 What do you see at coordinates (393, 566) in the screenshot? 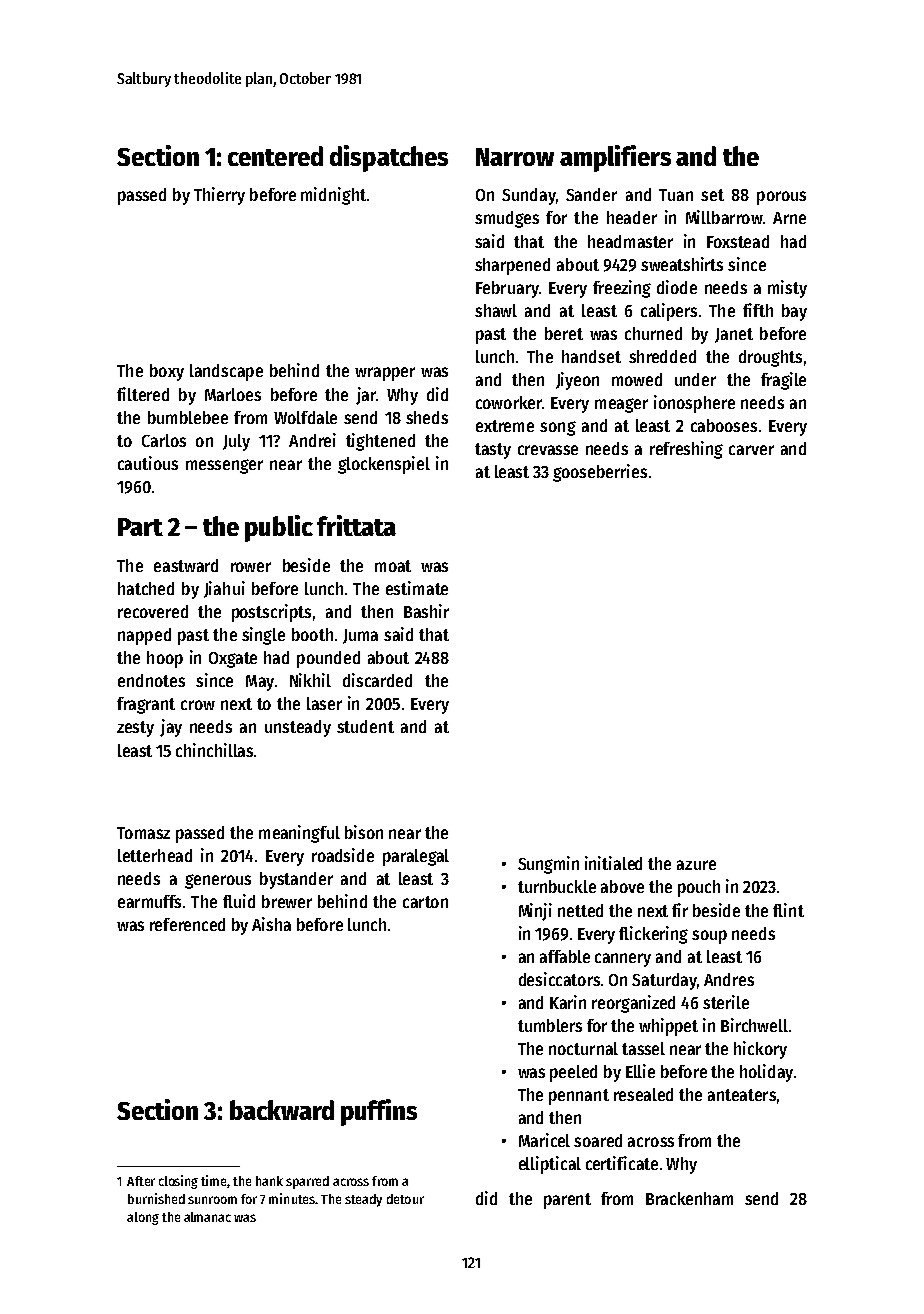
I see `moat` at bounding box center [393, 566].
